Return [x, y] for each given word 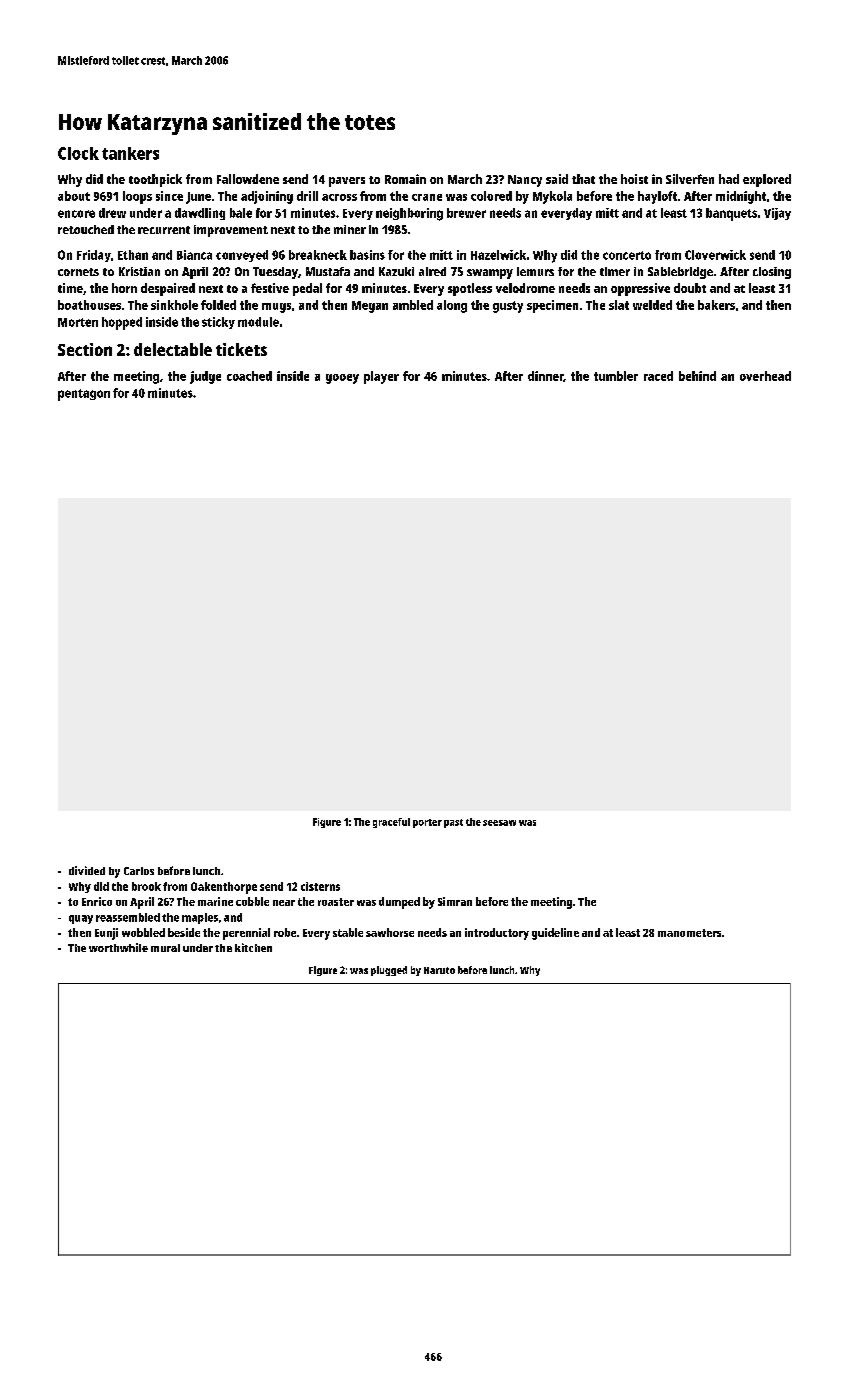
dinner [546, 376]
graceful [391, 823]
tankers [130, 153]
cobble [252, 901]
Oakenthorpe [224, 888]
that [583, 179]
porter [427, 823]
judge [205, 377]
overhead [765, 376]
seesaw [499, 823]
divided [87, 870]
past [453, 823]
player [381, 377]
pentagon [84, 395]
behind [697, 376]
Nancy [525, 181]
